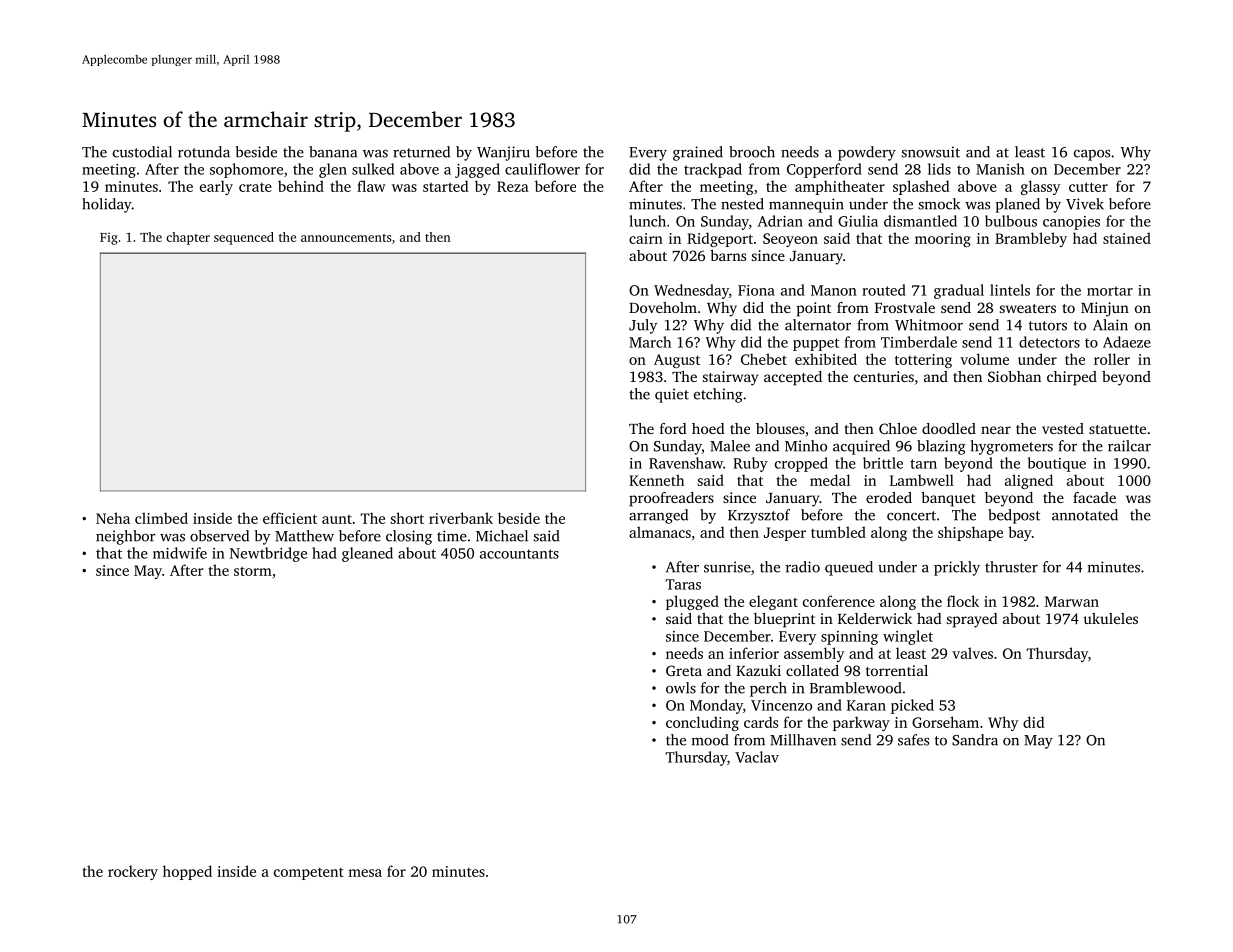 The height and width of the document is (952, 1233). I want to click on conference, so click(839, 601).
